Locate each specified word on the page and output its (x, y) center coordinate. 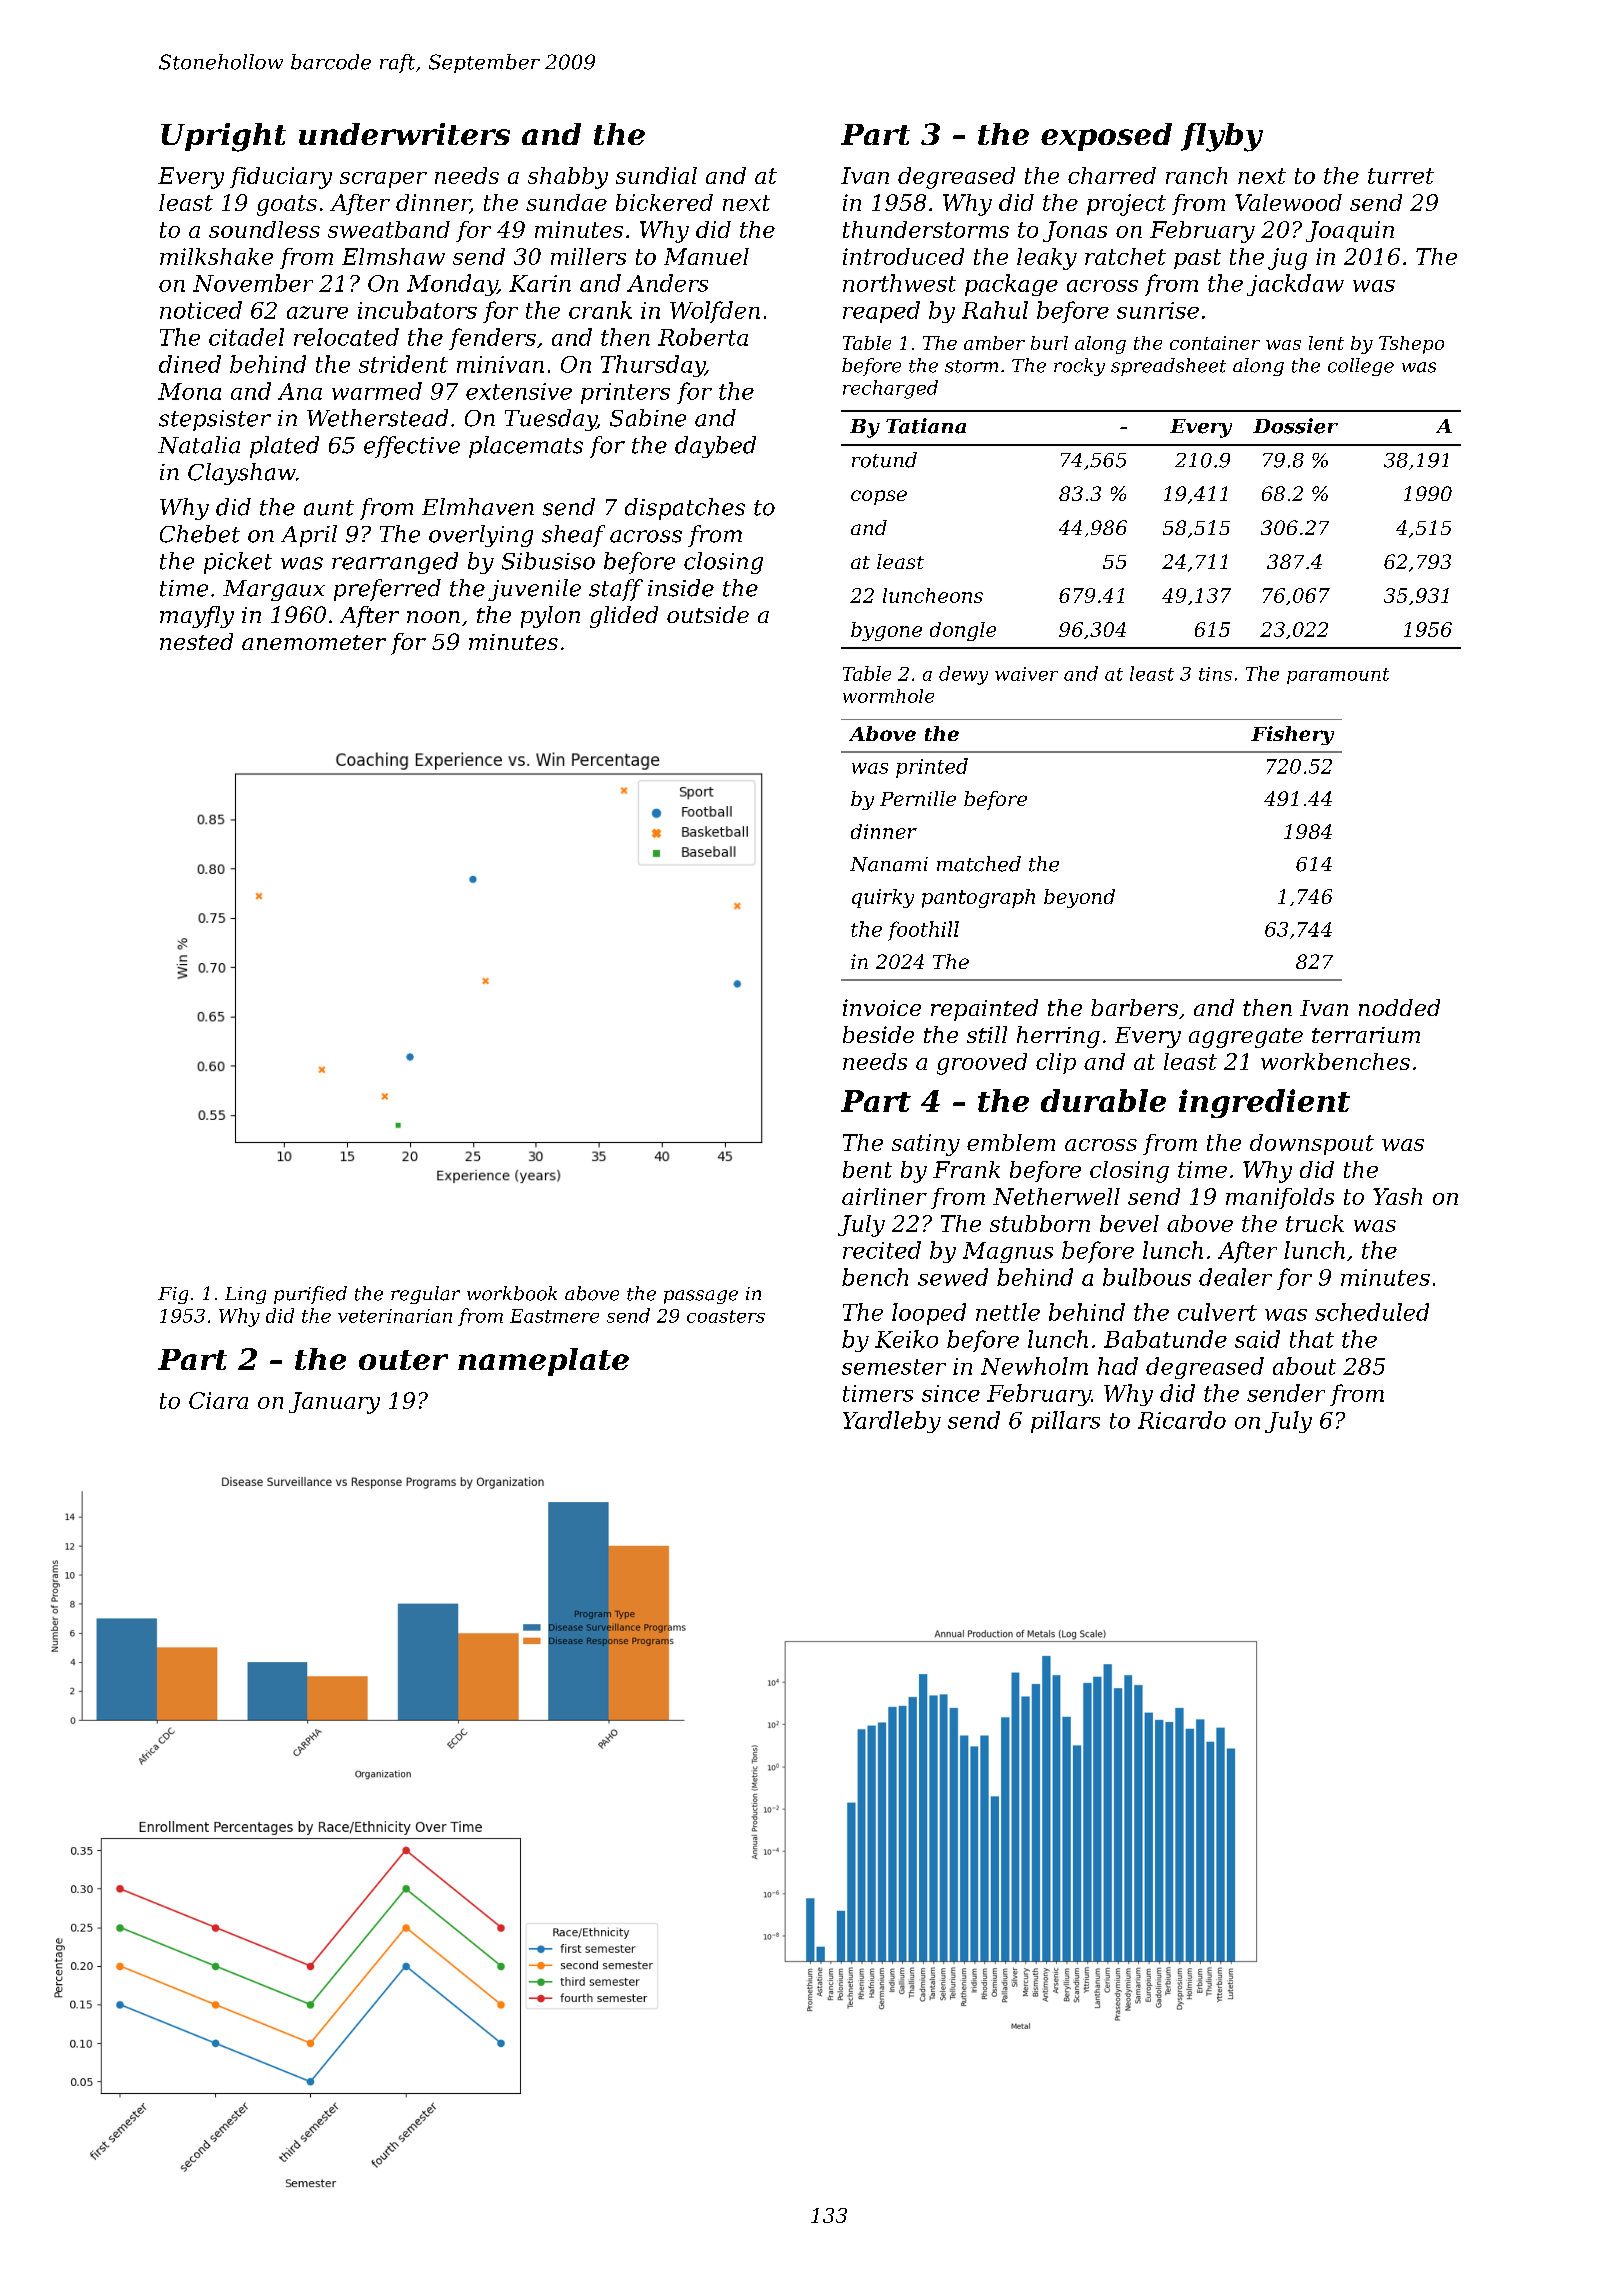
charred (1112, 175)
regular (425, 1295)
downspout (1312, 1144)
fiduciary (281, 178)
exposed (1106, 137)
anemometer (314, 642)
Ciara (218, 1400)
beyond (1079, 898)
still (987, 1034)
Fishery (1292, 735)
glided (624, 617)
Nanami (889, 864)
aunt (329, 508)
